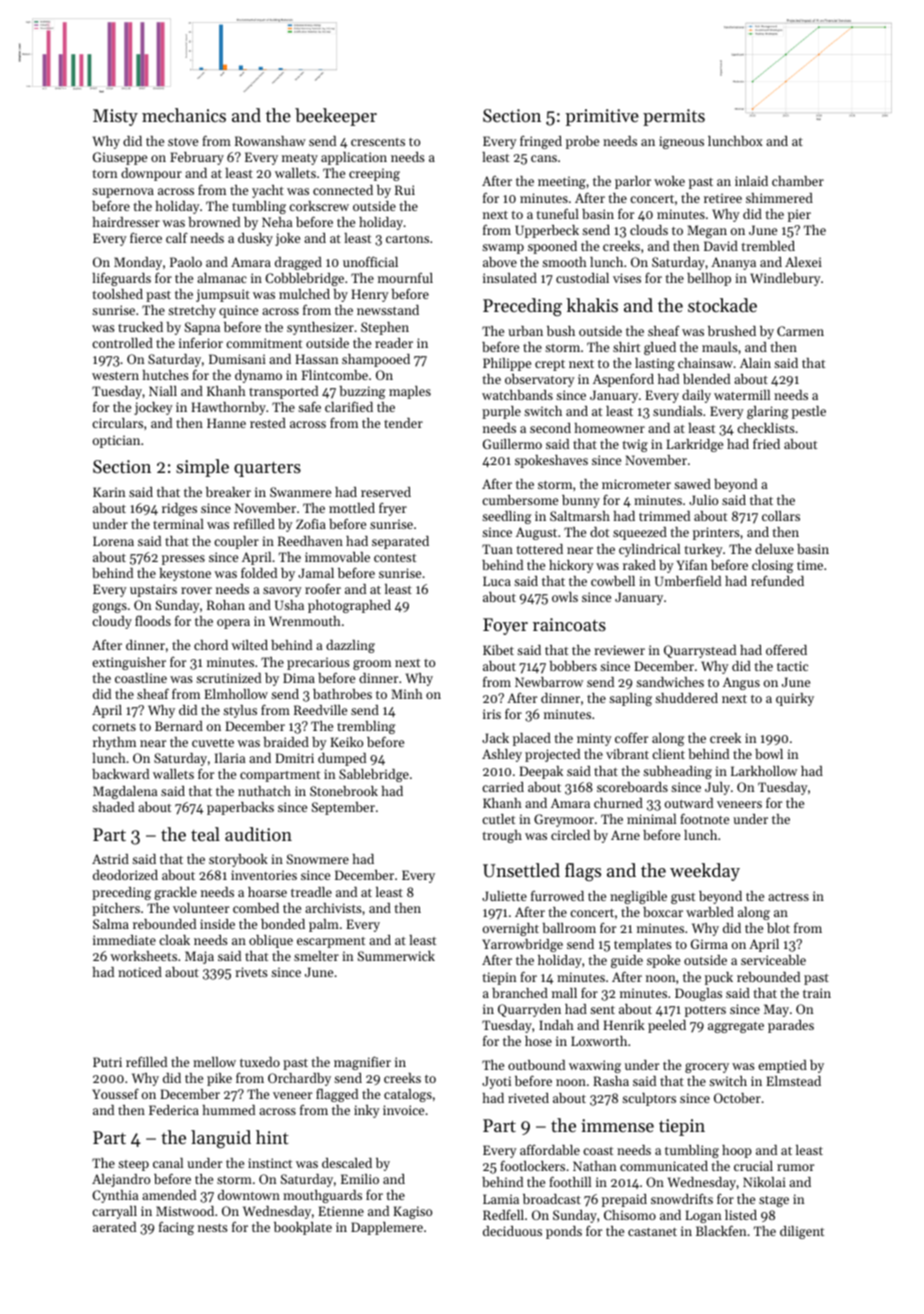  Describe the element at coordinates (781, 516) in the page. I see `collars` at that location.
